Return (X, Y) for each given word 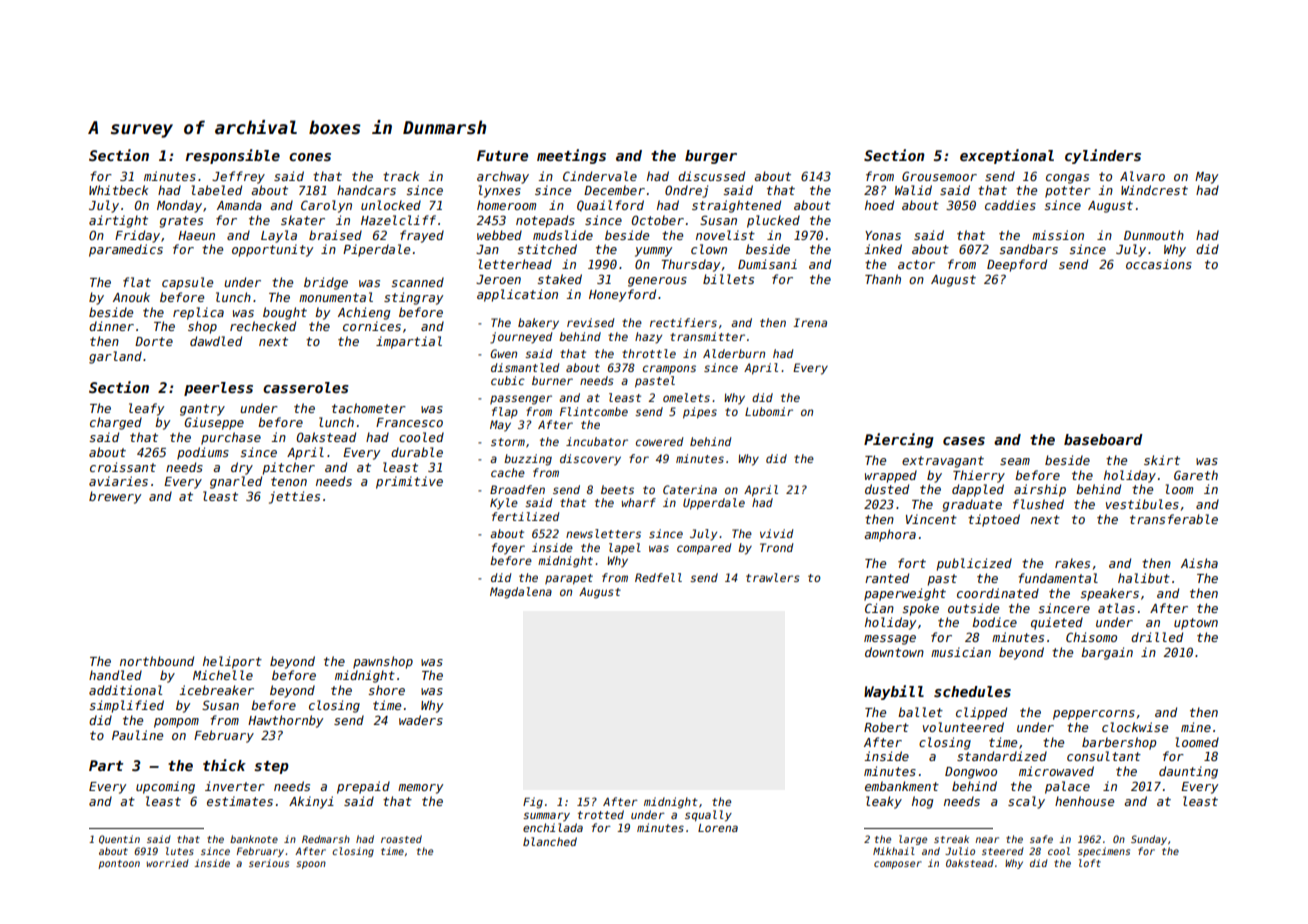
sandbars (1028, 249)
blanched (550, 841)
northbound (157, 661)
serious (269, 863)
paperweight (905, 594)
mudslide (563, 235)
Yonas (883, 235)
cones (310, 157)
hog (922, 802)
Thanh (883, 279)
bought (285, 313)
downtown (894, 652)
